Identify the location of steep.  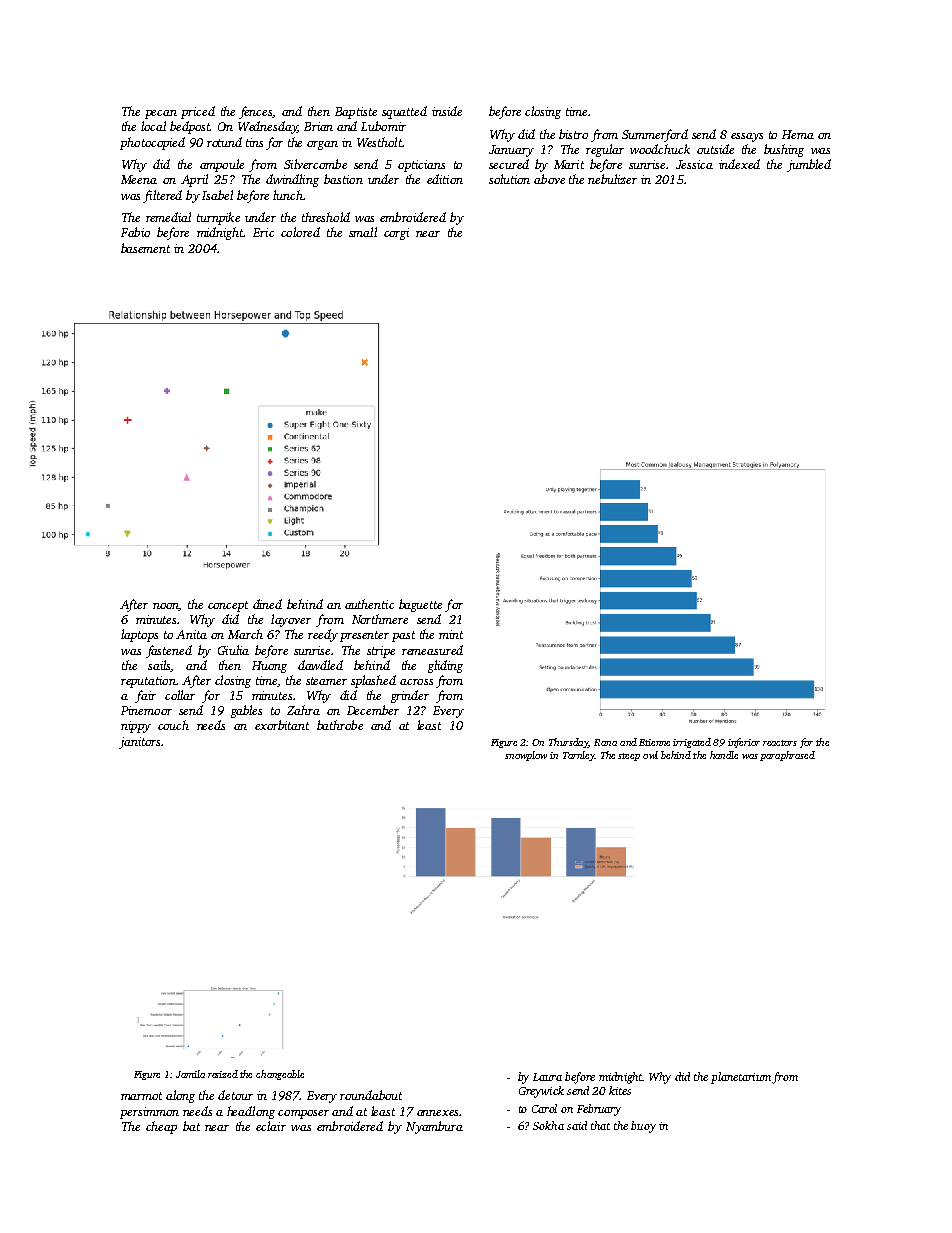
(629, 757).
